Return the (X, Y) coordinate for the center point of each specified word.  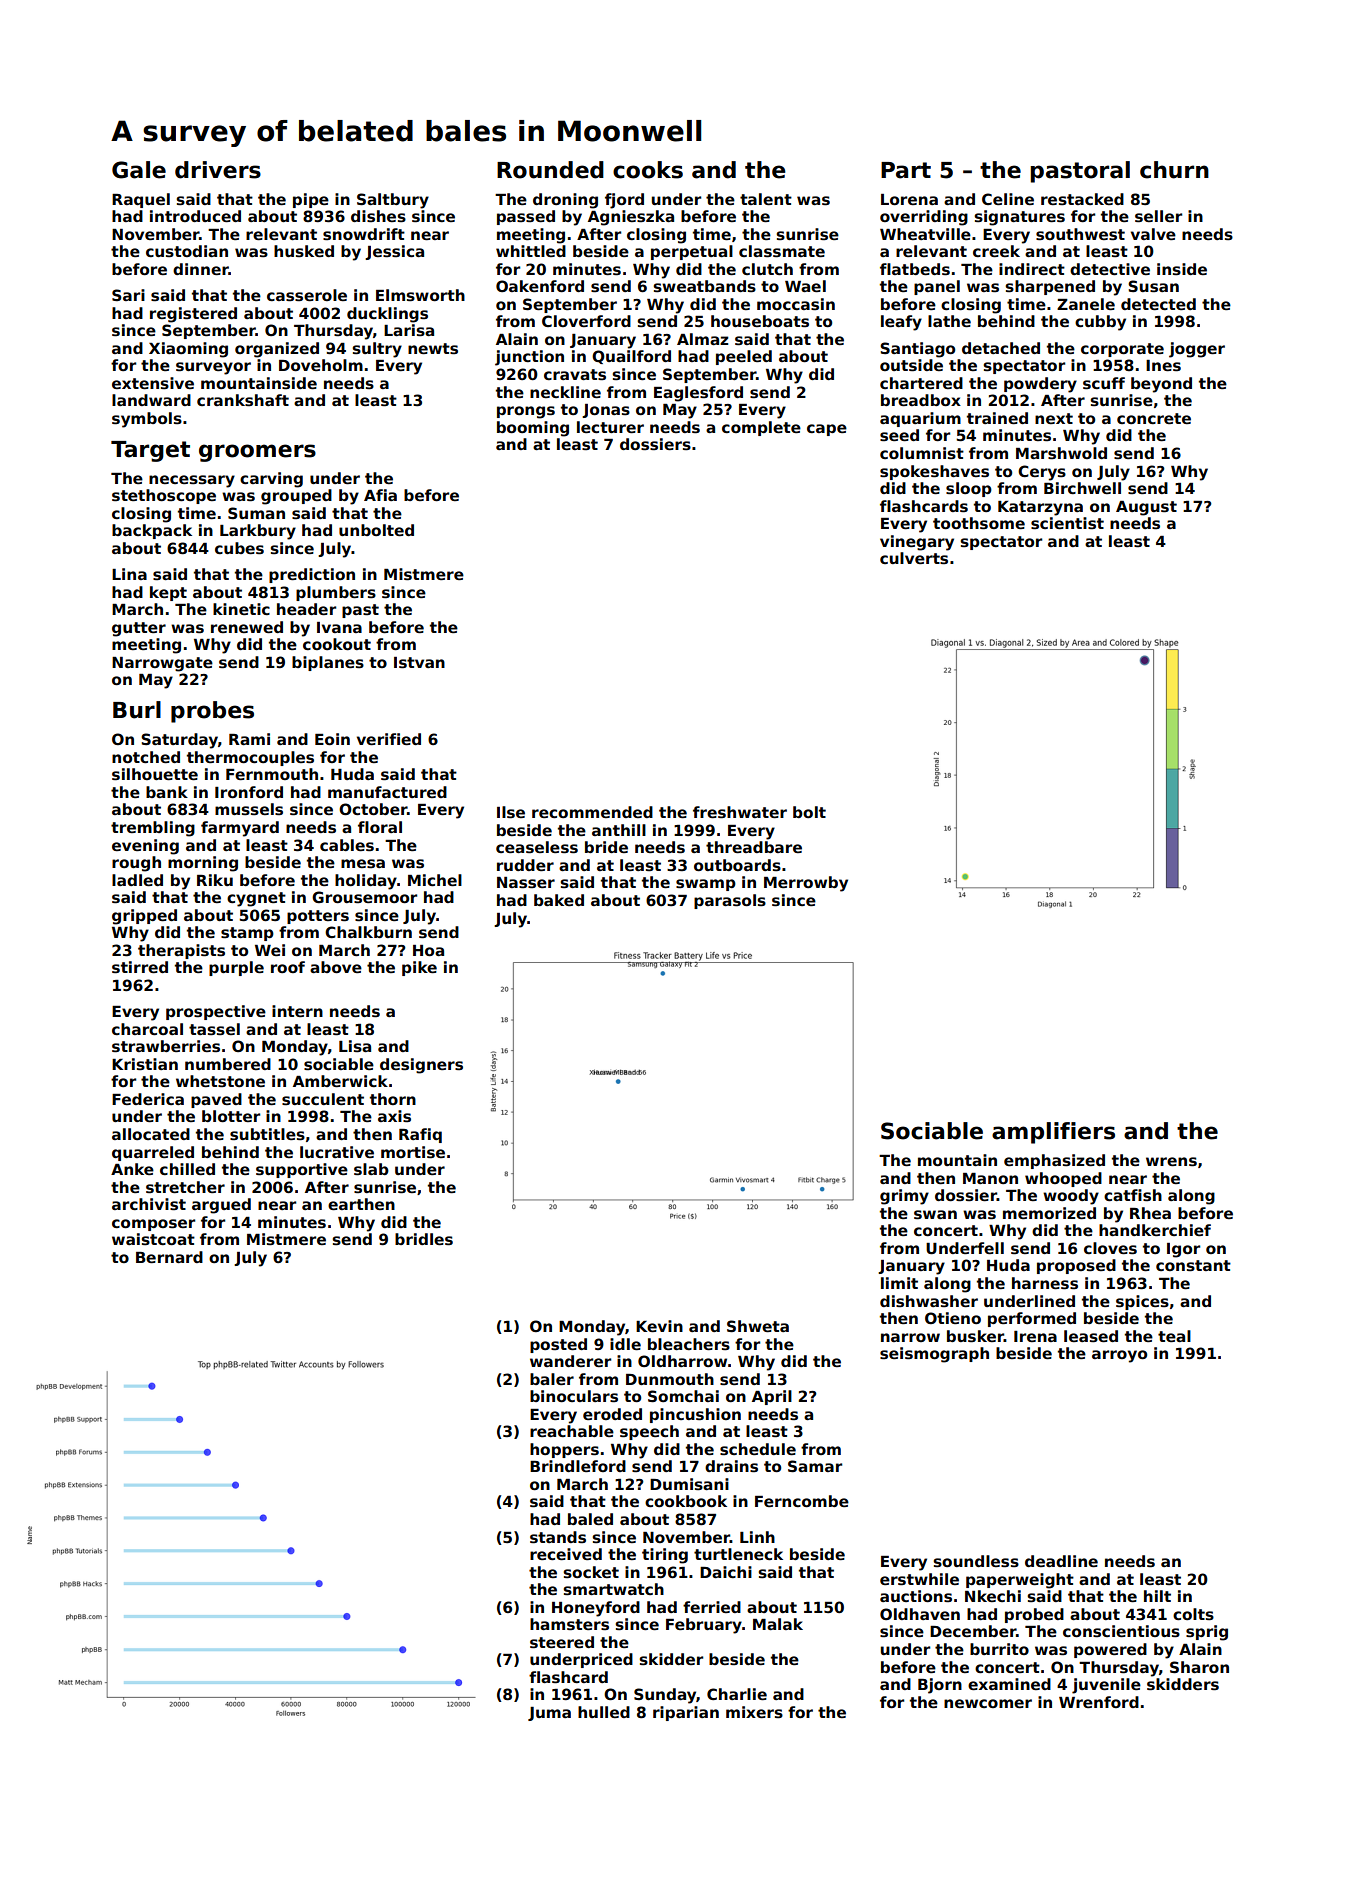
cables (347, 845)
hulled (604, 1712)
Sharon (1199, 1667)
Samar (815, 1466)
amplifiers (1053, 1133)
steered (562, 1642)
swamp (706, 885)
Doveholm (321, 365)
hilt (1157, 1596)
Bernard (169, 1257)
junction (529, 358)
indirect (1032, 269)
